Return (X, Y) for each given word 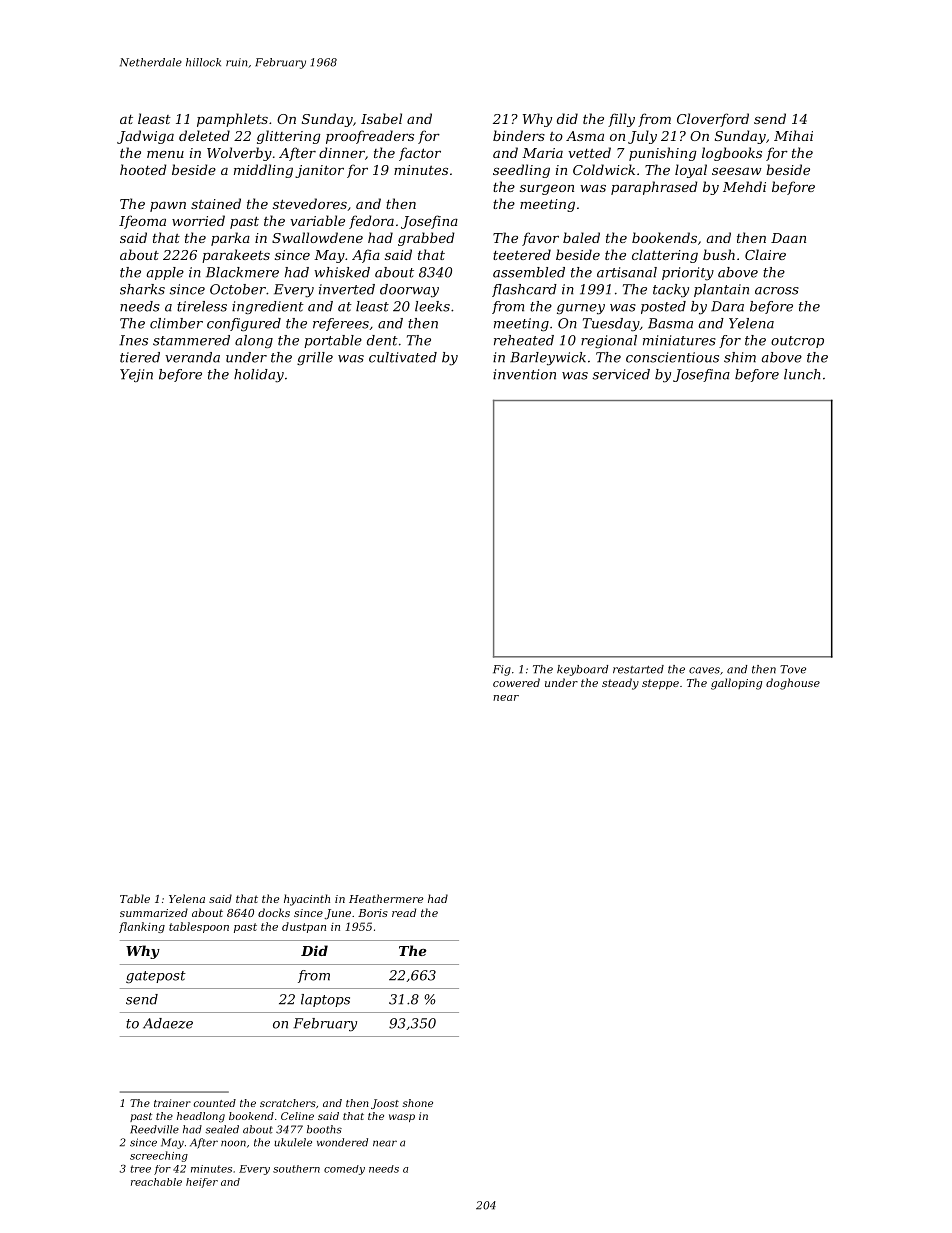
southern (296, 1169)
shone (418, 1103)
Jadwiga (145, 137)
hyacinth (307, 900)
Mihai (793, 135)
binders (519, 135)
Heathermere (386, 898)
